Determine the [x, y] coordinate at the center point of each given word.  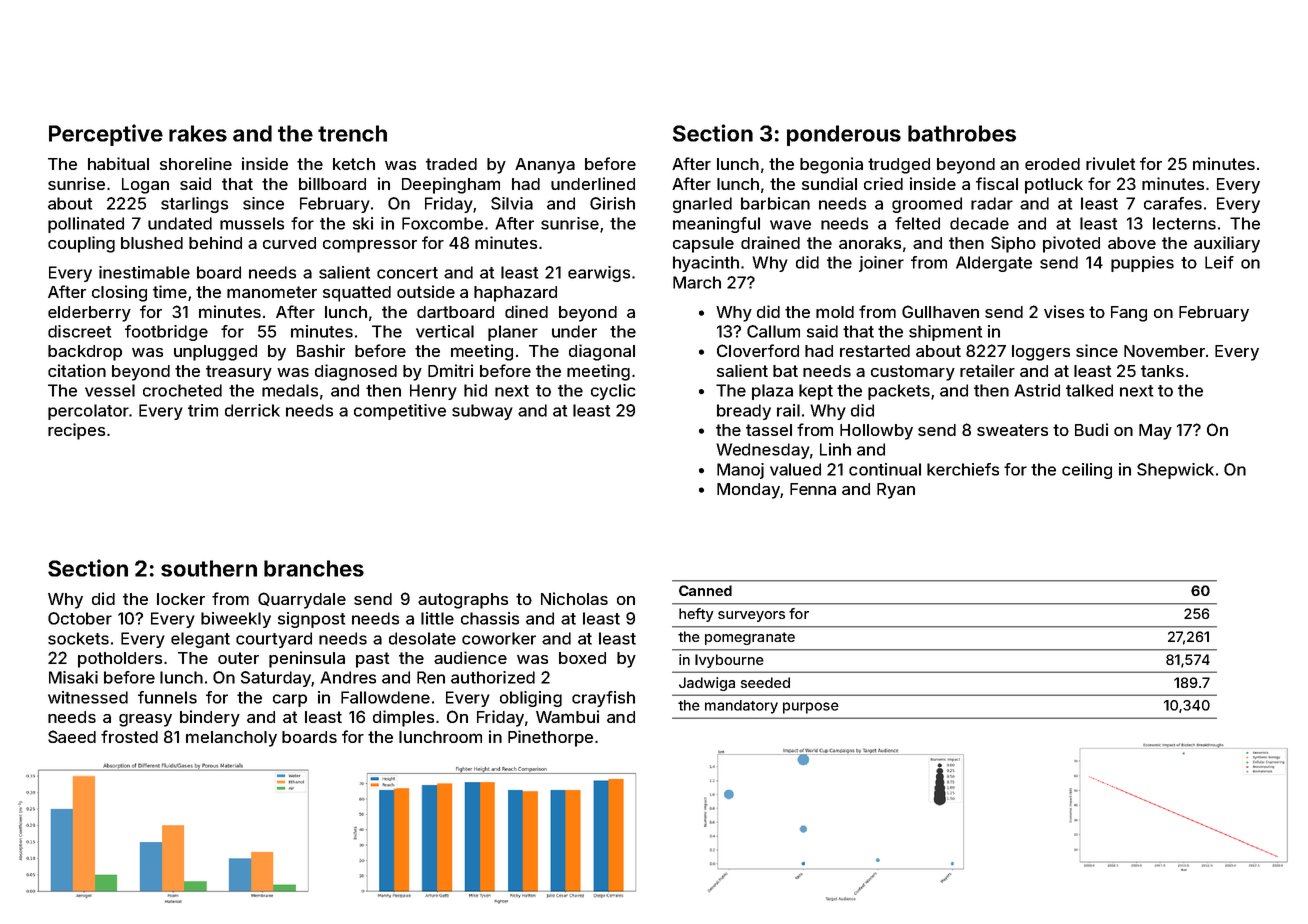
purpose [811, 708]
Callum [773, 331]
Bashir [321, 350]
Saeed [72, 736]
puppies [1142, 264]
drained [770, 242]
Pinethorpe [550, 738]
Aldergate [994, 264]
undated [180, 223]
